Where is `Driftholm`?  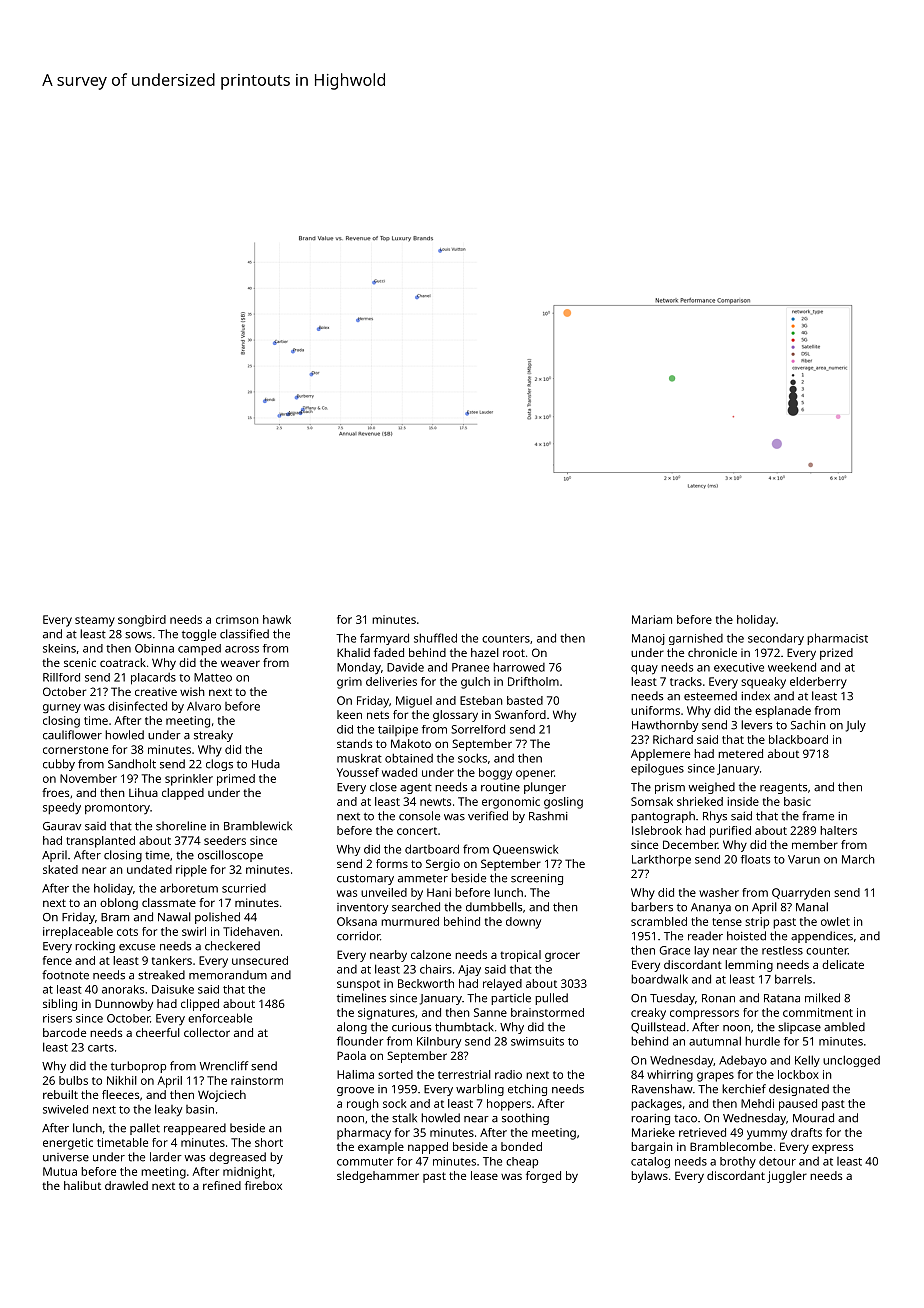 Driftholm is located at coordinates (533, 681).
